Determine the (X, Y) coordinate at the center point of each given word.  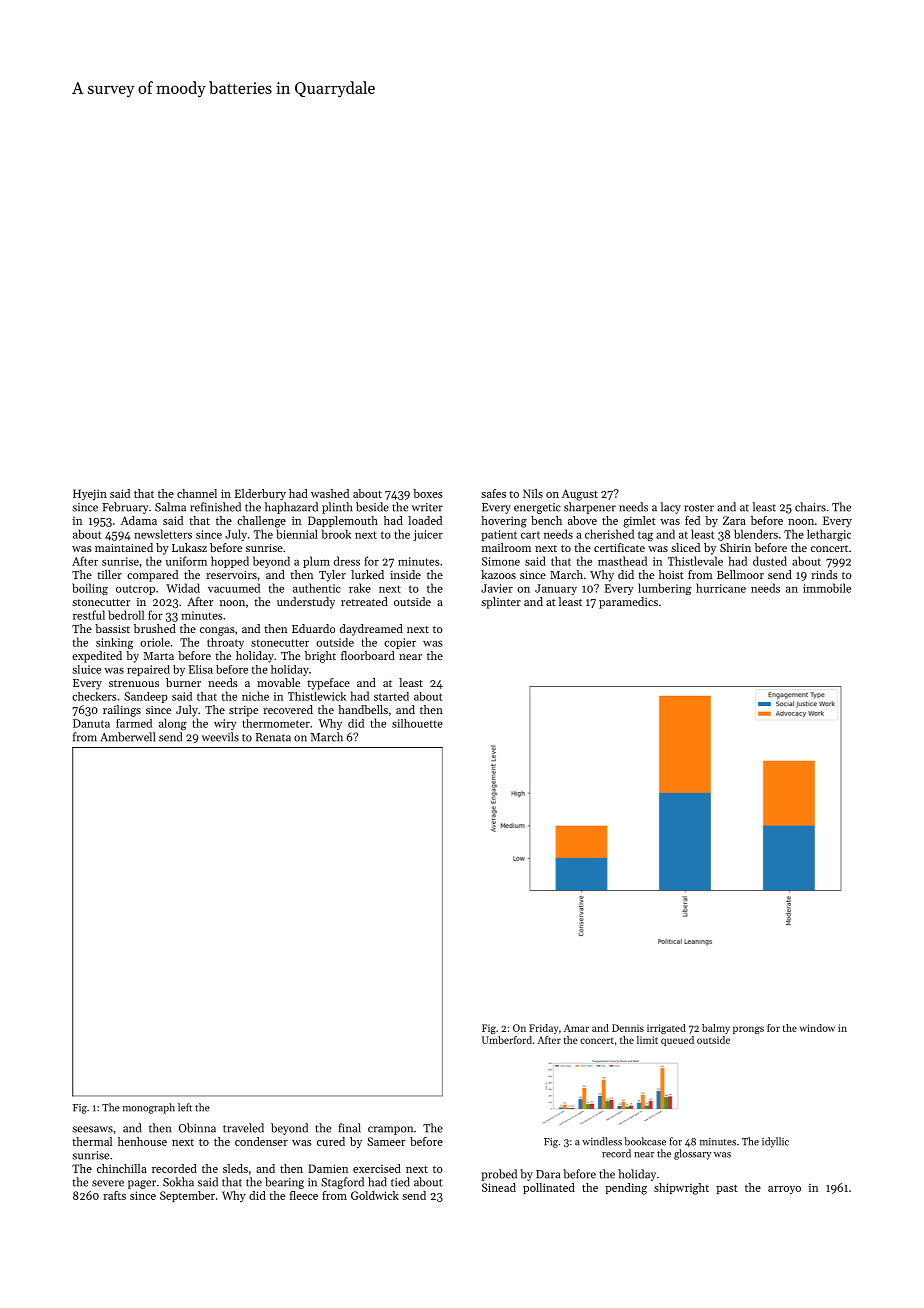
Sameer (386, 1141)
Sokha (178, 1182)
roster (699, 508)
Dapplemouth (343, 521)
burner (183, 682)
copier (400, 643)
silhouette (417, 723)
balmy (716, 1029)
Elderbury (260, 495)
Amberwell (128, 737)
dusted (770, 561)
